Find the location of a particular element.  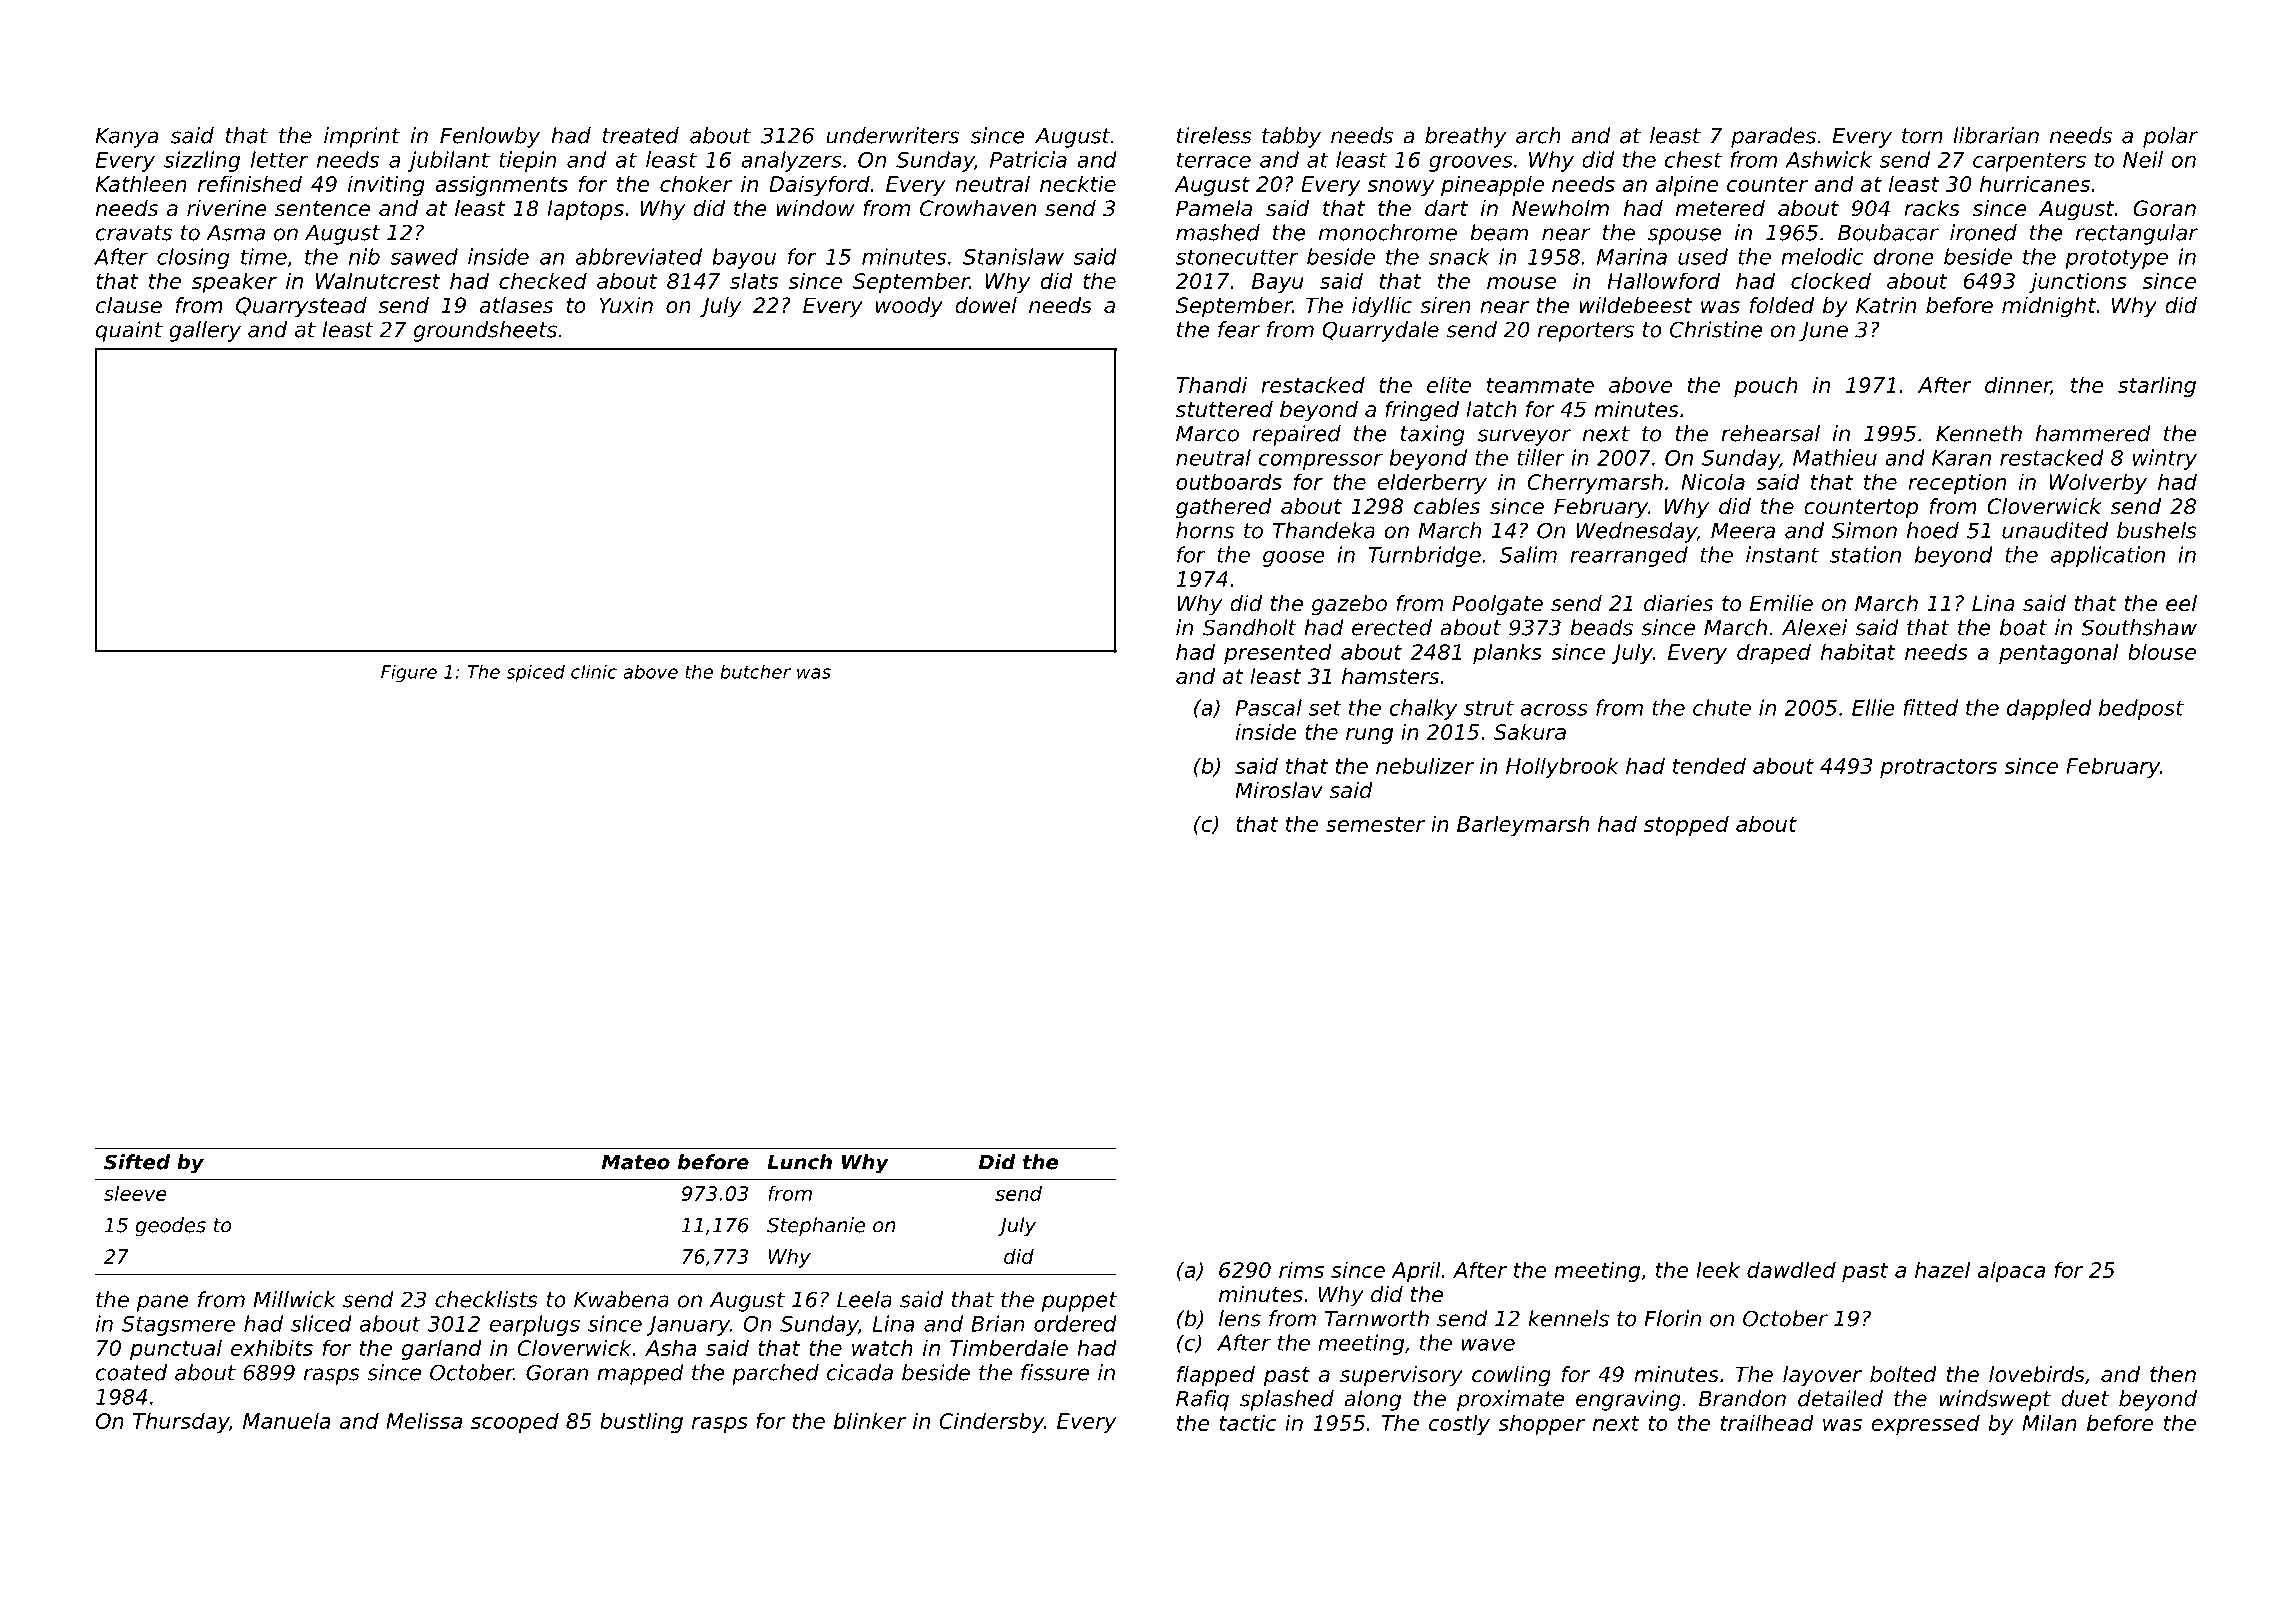

rectangular is located at coordinates (2137, 234).
